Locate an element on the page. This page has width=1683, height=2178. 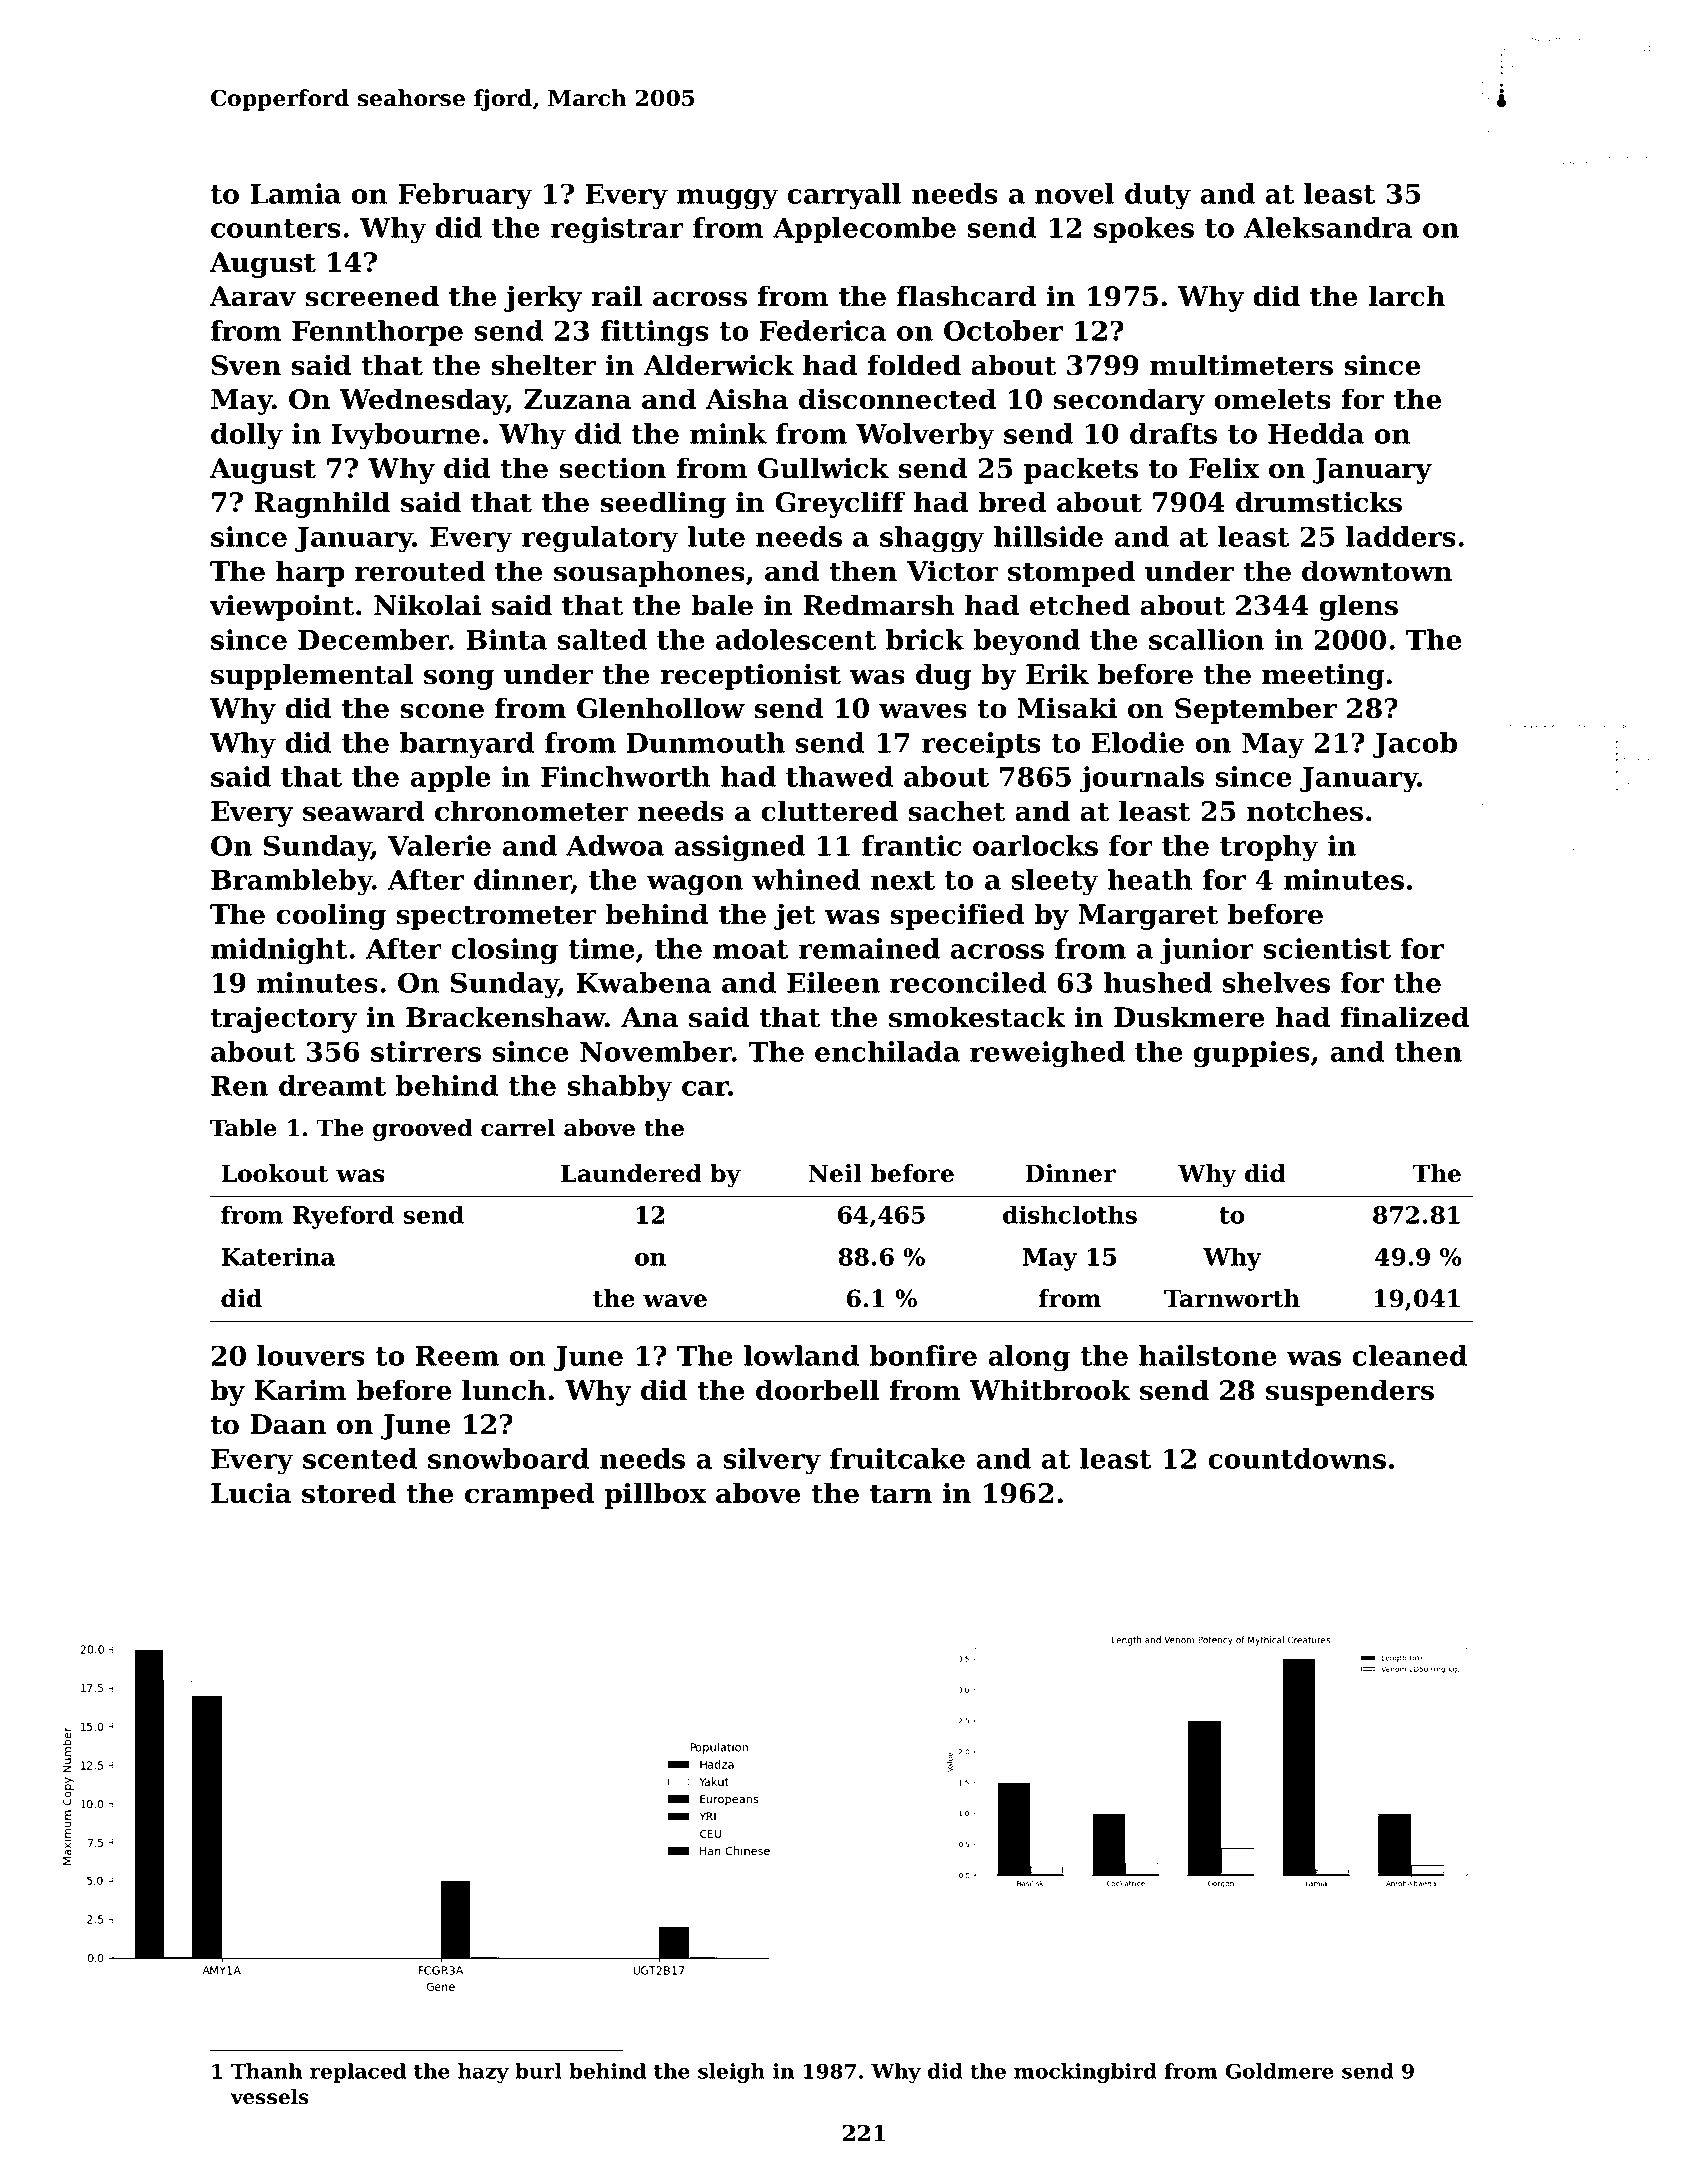
Ryeford is located at coordinates (343, 1217).
